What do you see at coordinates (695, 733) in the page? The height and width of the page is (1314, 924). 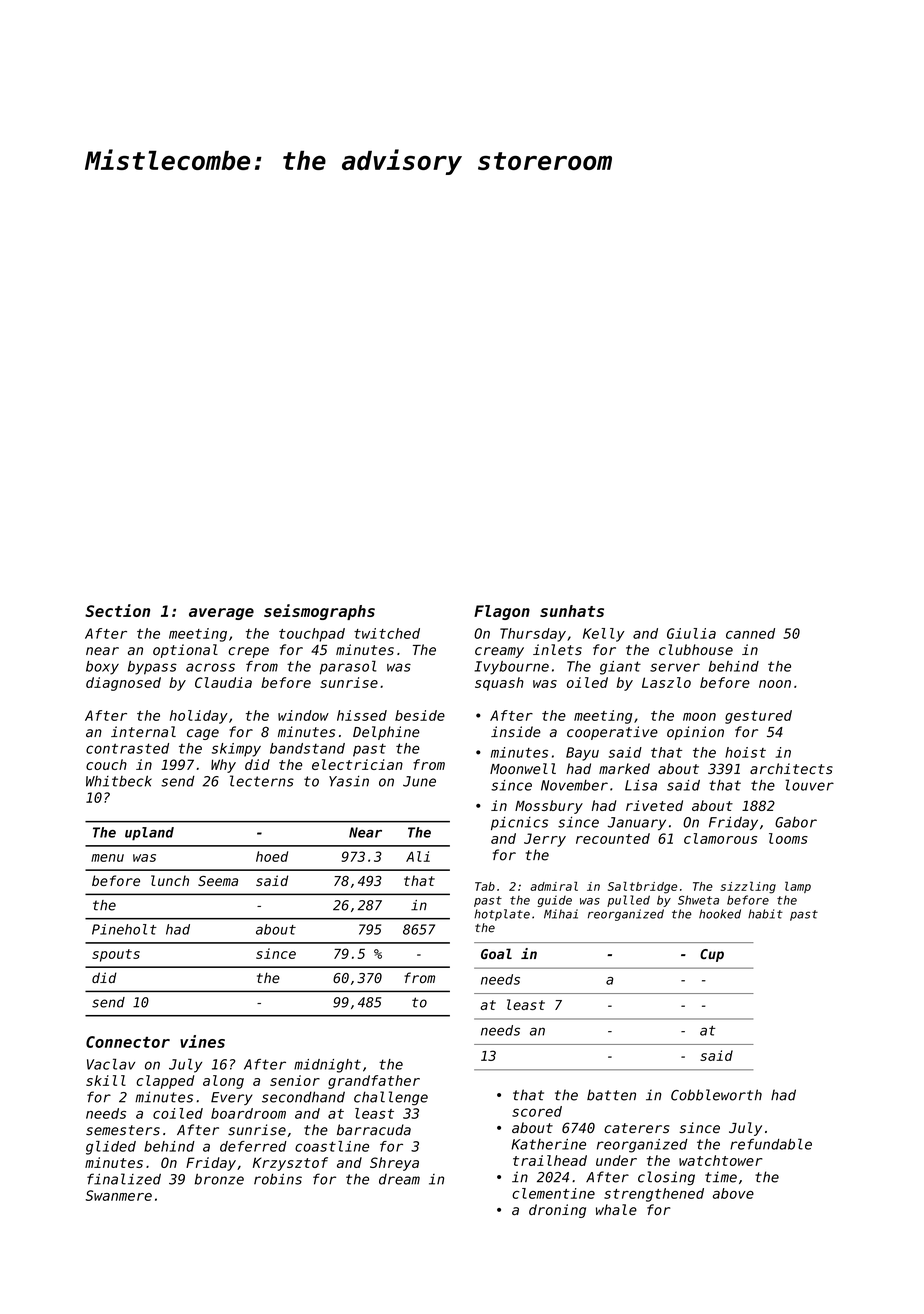 I see `opinion` at bounding box center [695, 733].
